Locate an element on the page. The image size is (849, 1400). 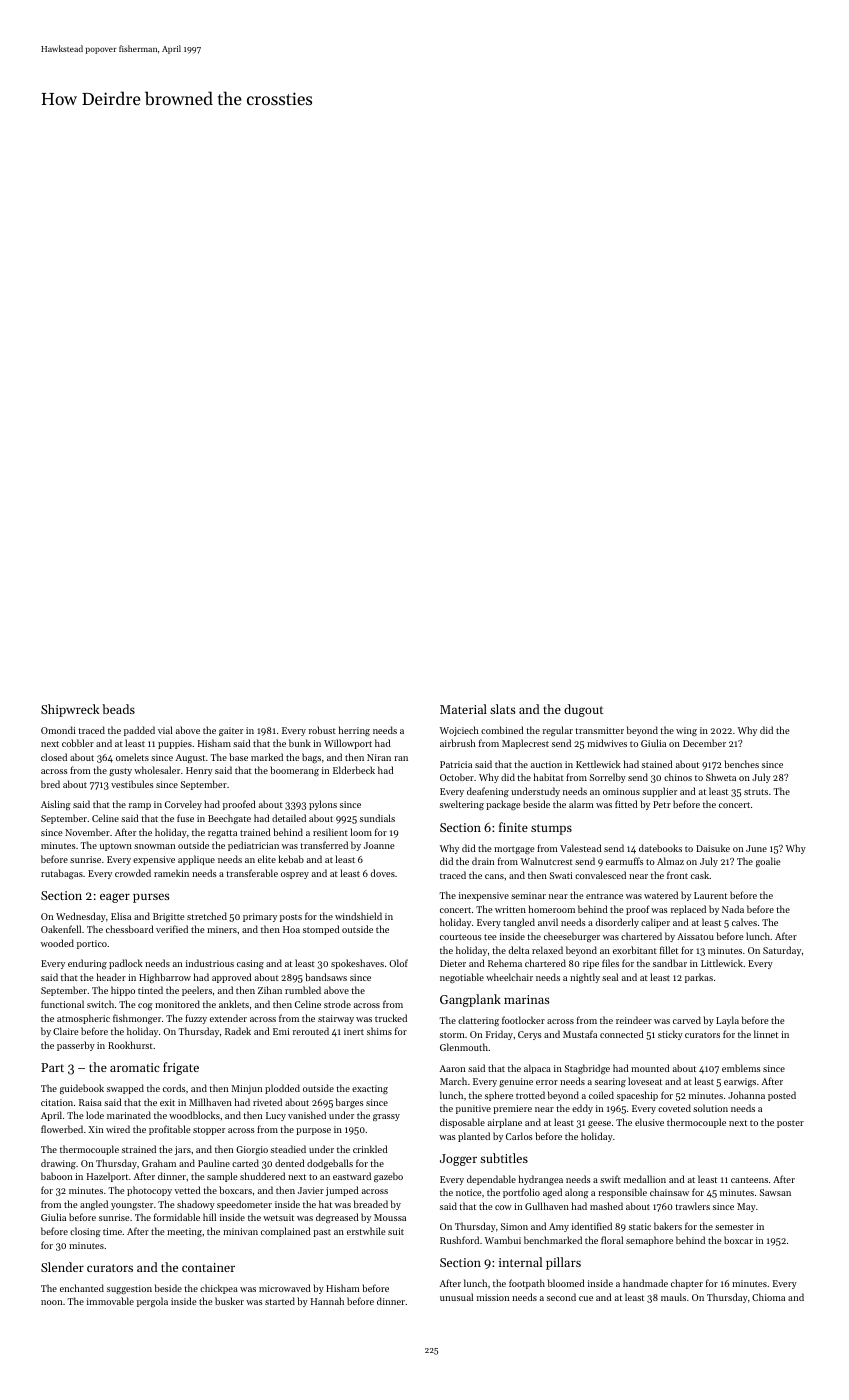
benches is located at coordinates (741, 764).
